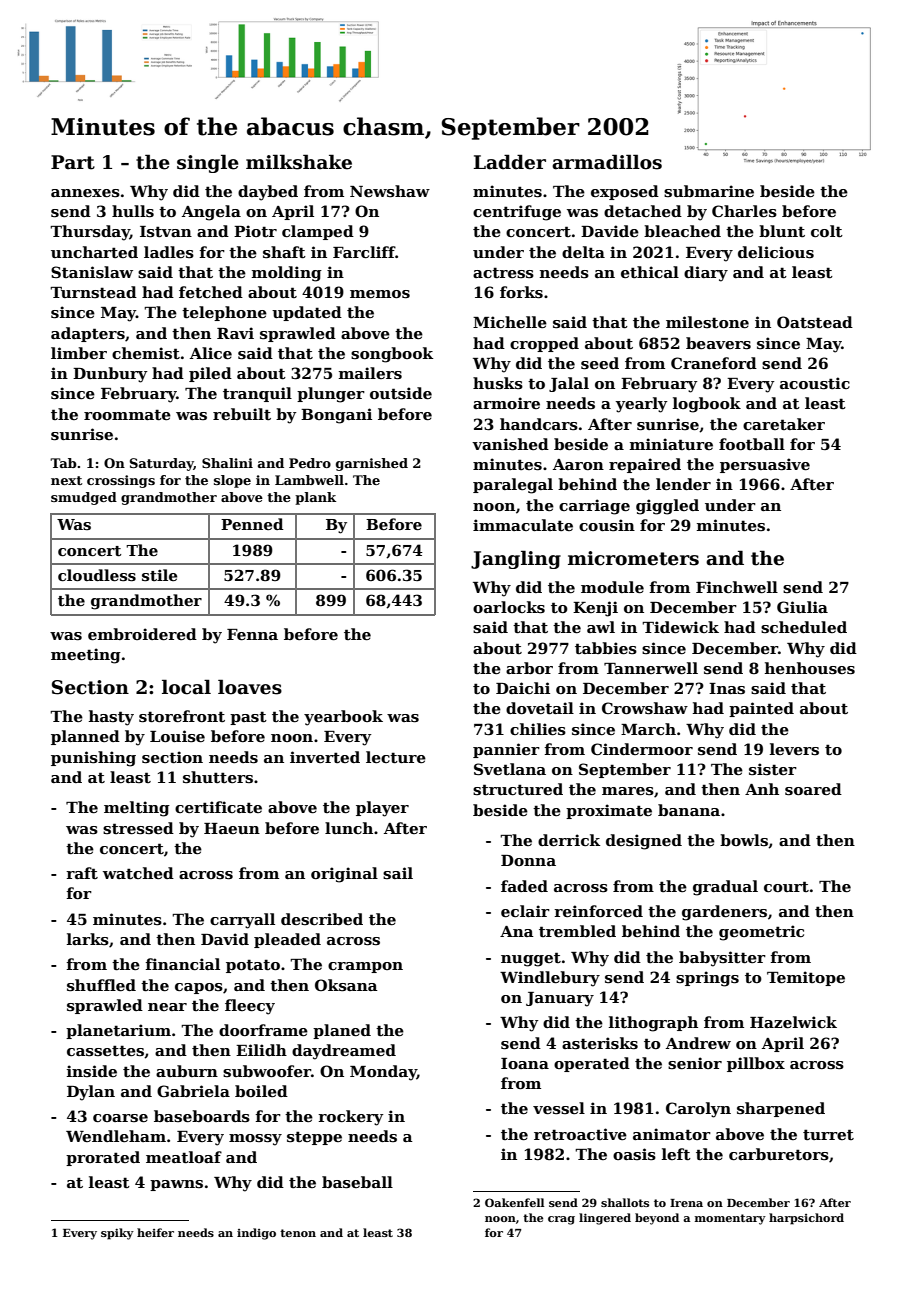 The width and height of the image is (908, 1316). What do you see at coordinates (390, 191) in the image?
I see `Newshaw` at bounding box center [390, 191].
